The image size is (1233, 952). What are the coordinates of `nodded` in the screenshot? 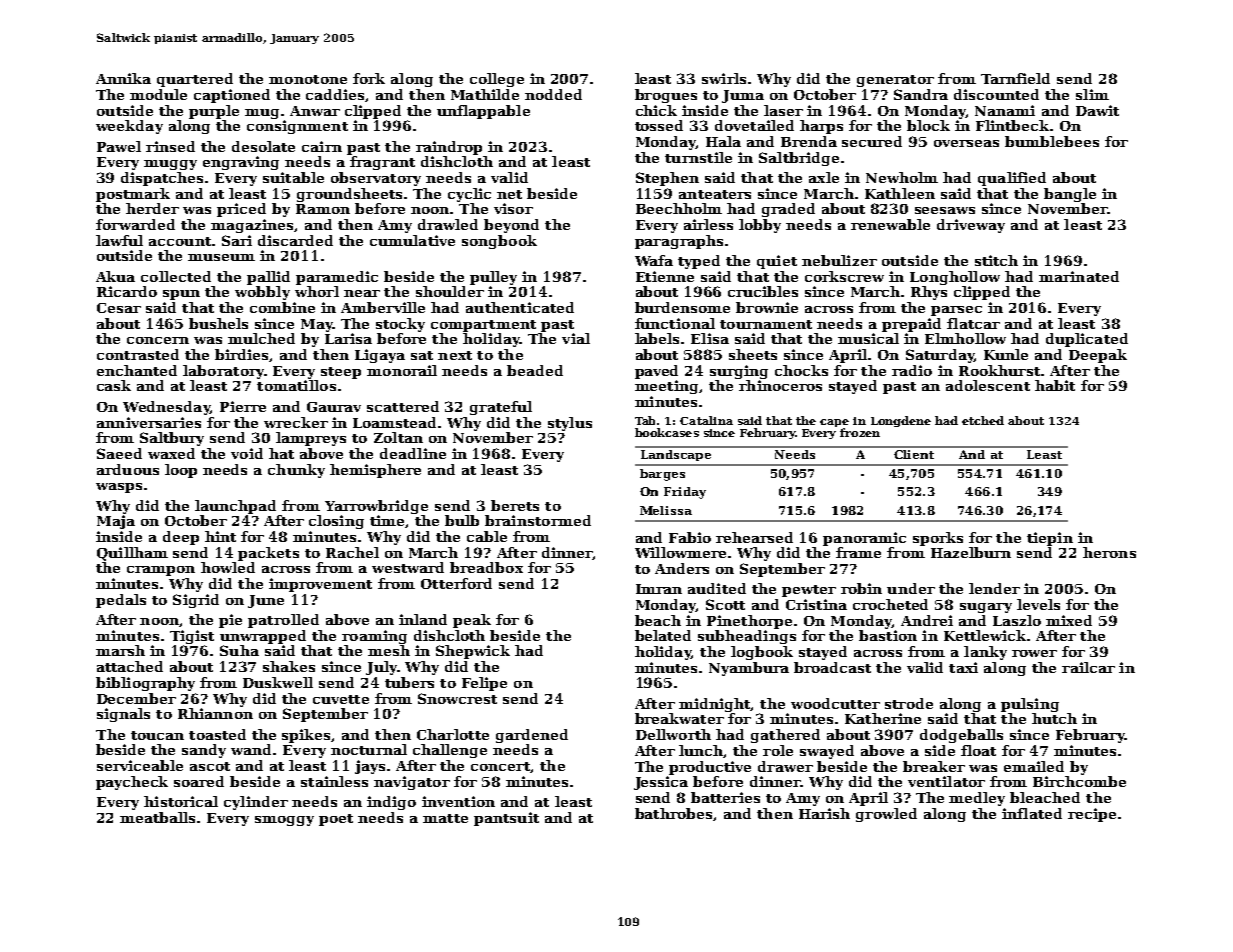 It's located at (553, 94).
